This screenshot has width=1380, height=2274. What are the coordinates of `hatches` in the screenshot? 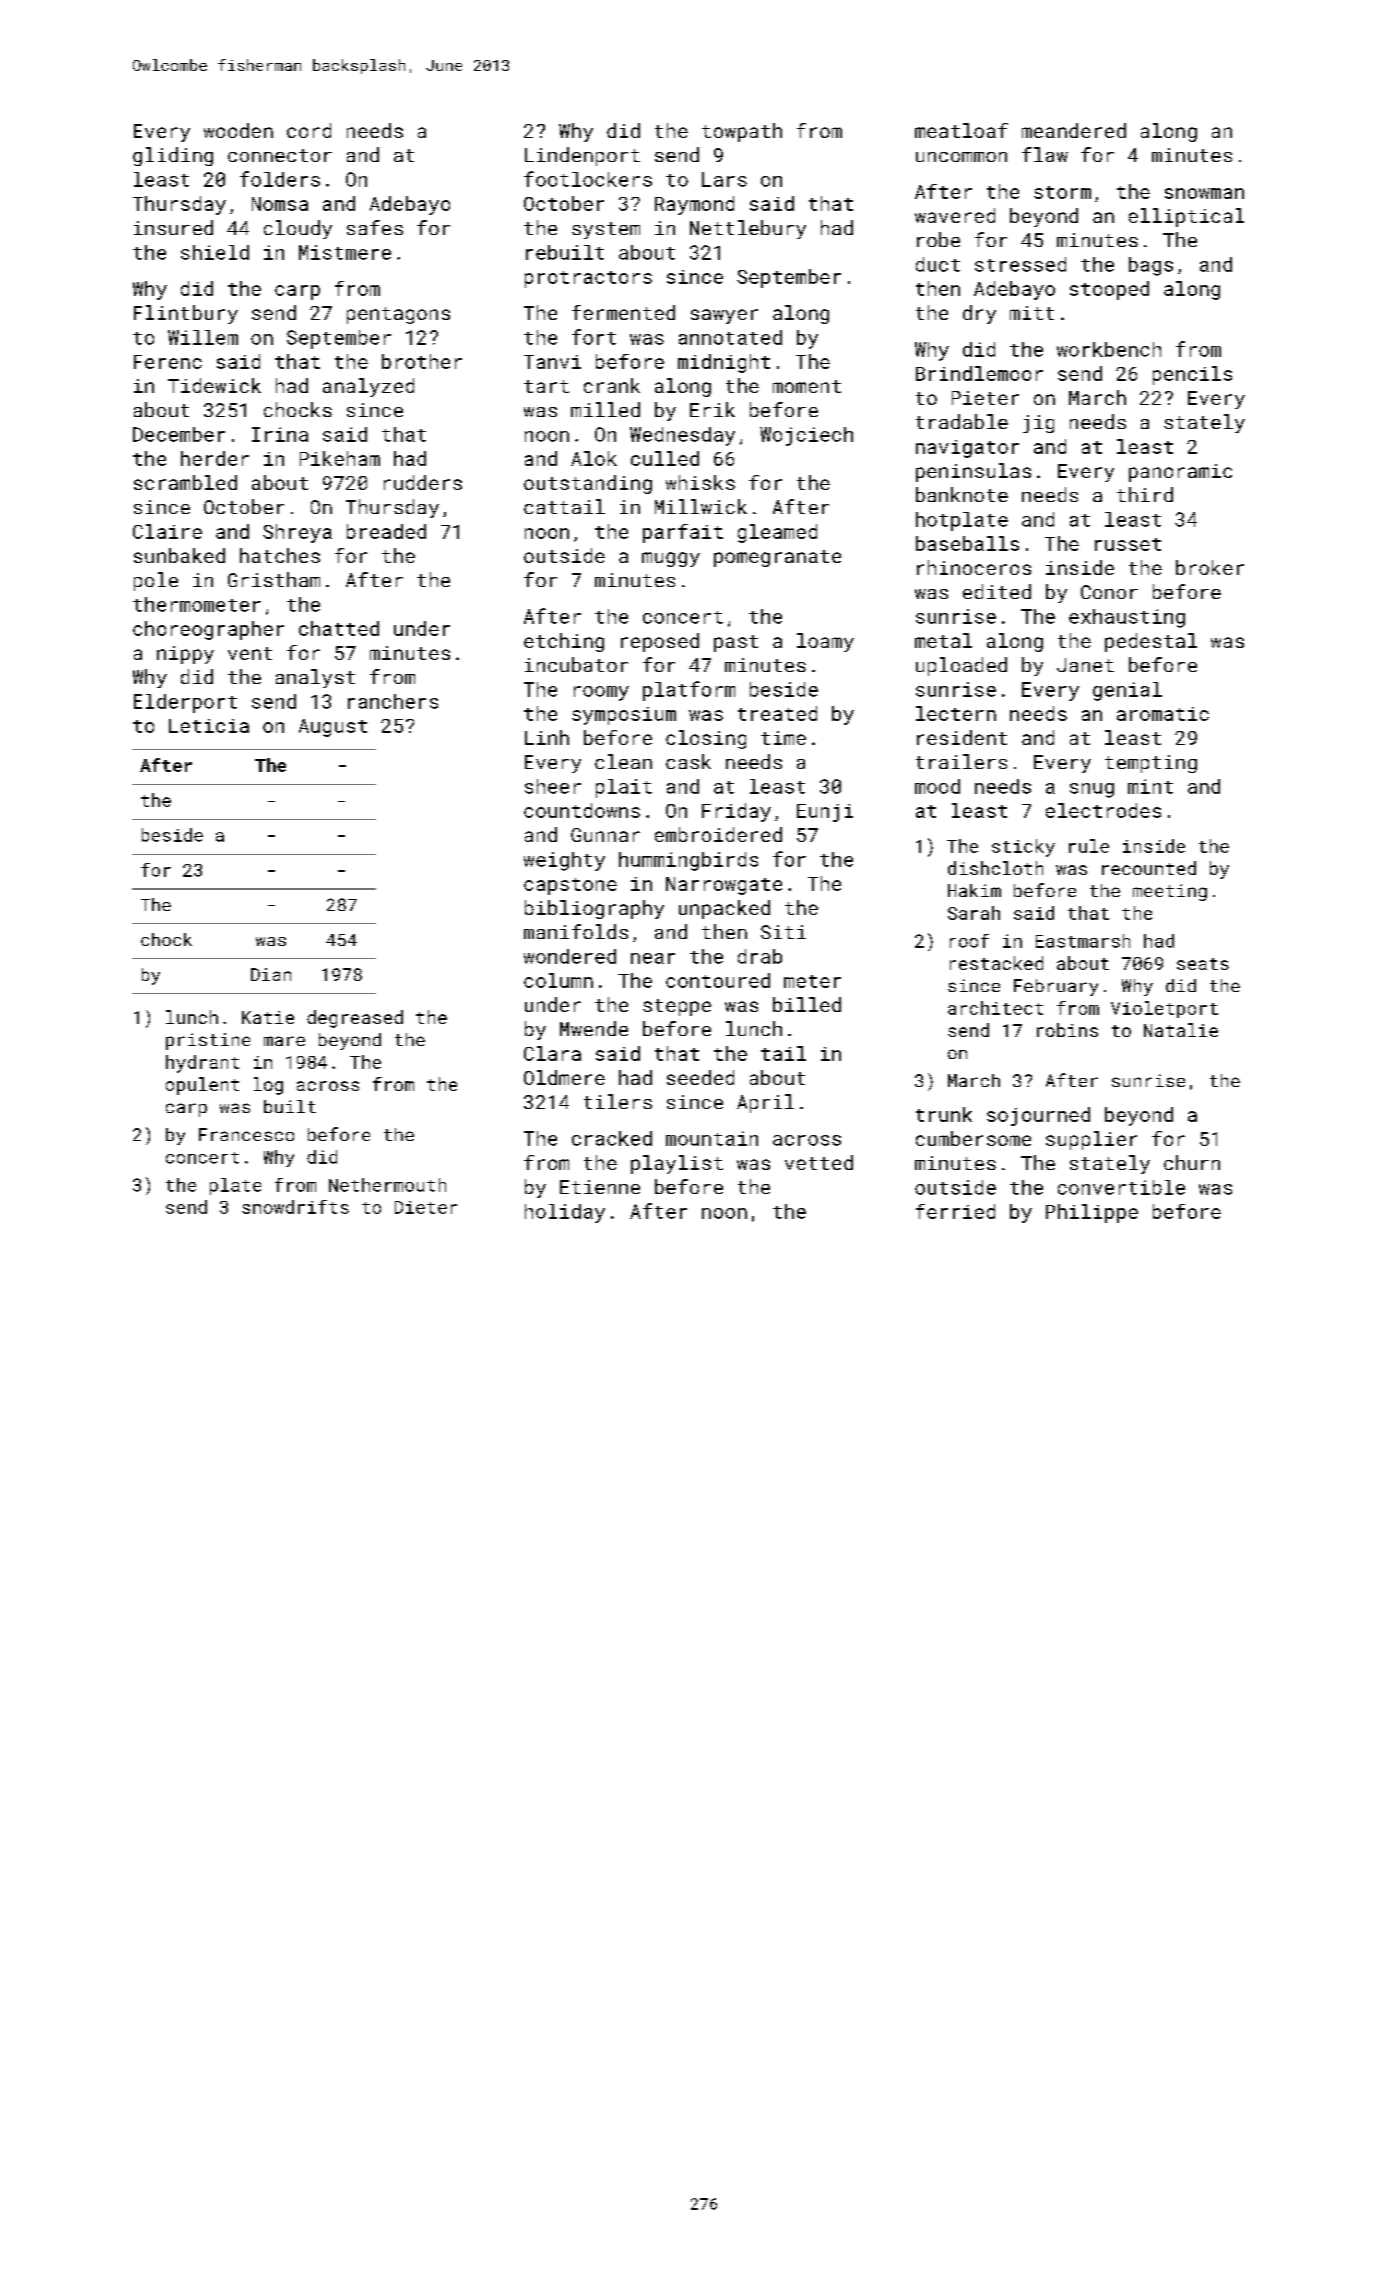 It's located at (280, 555).
